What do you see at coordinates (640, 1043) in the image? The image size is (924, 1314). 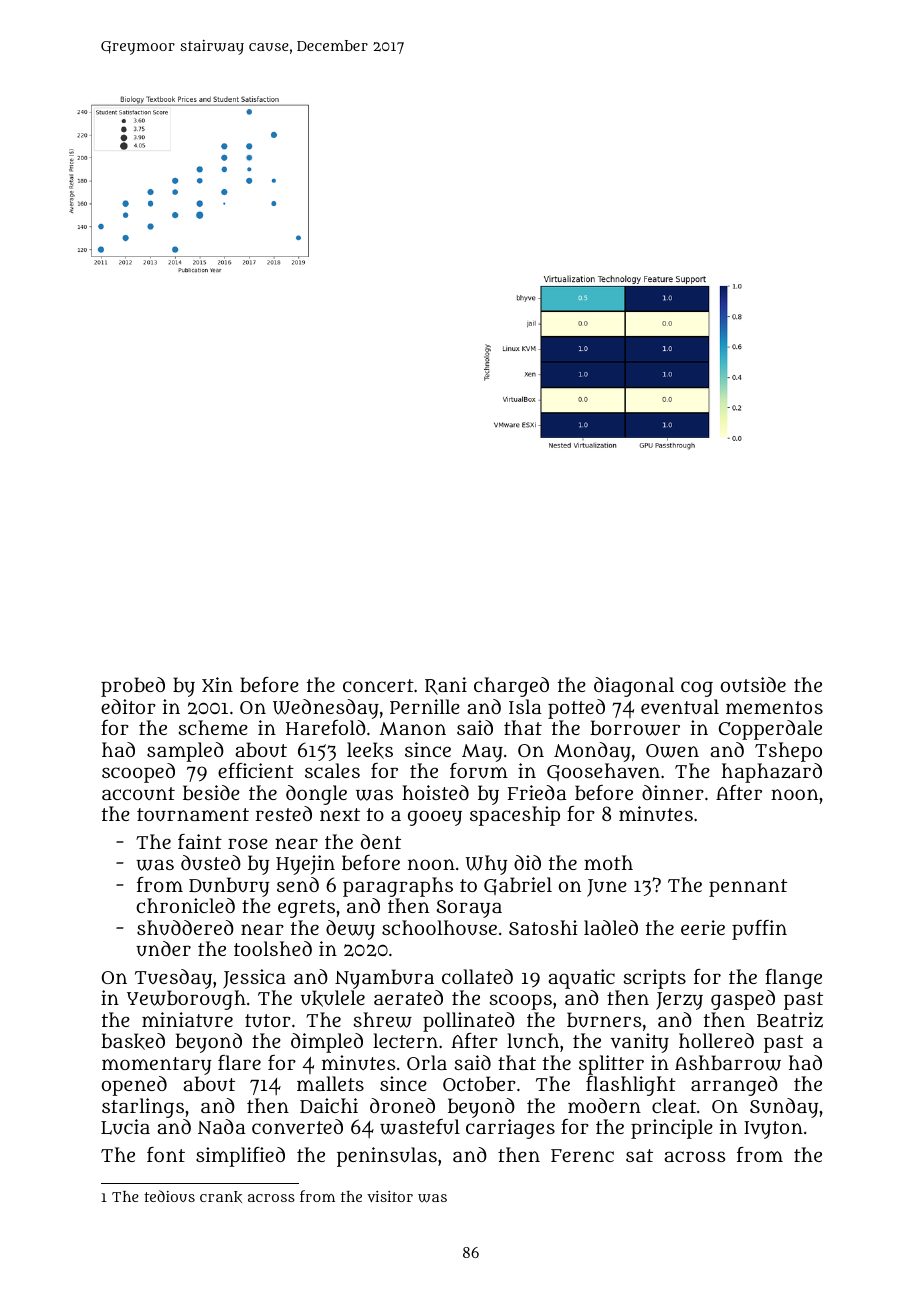 I see `vanity` at bounding box center [640, 1043].
